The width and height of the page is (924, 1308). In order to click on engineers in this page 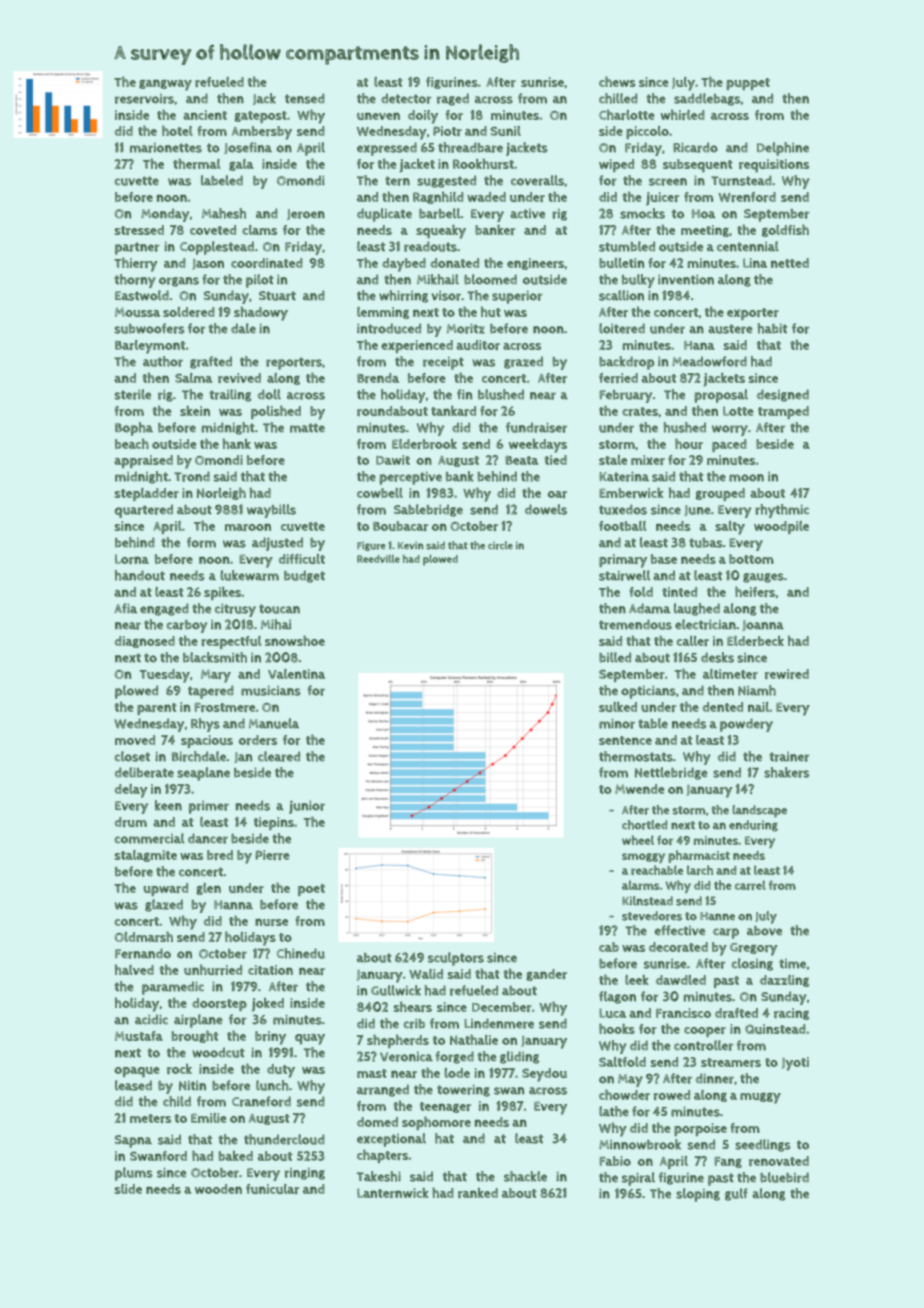, I will do `click(535, 264)`.
